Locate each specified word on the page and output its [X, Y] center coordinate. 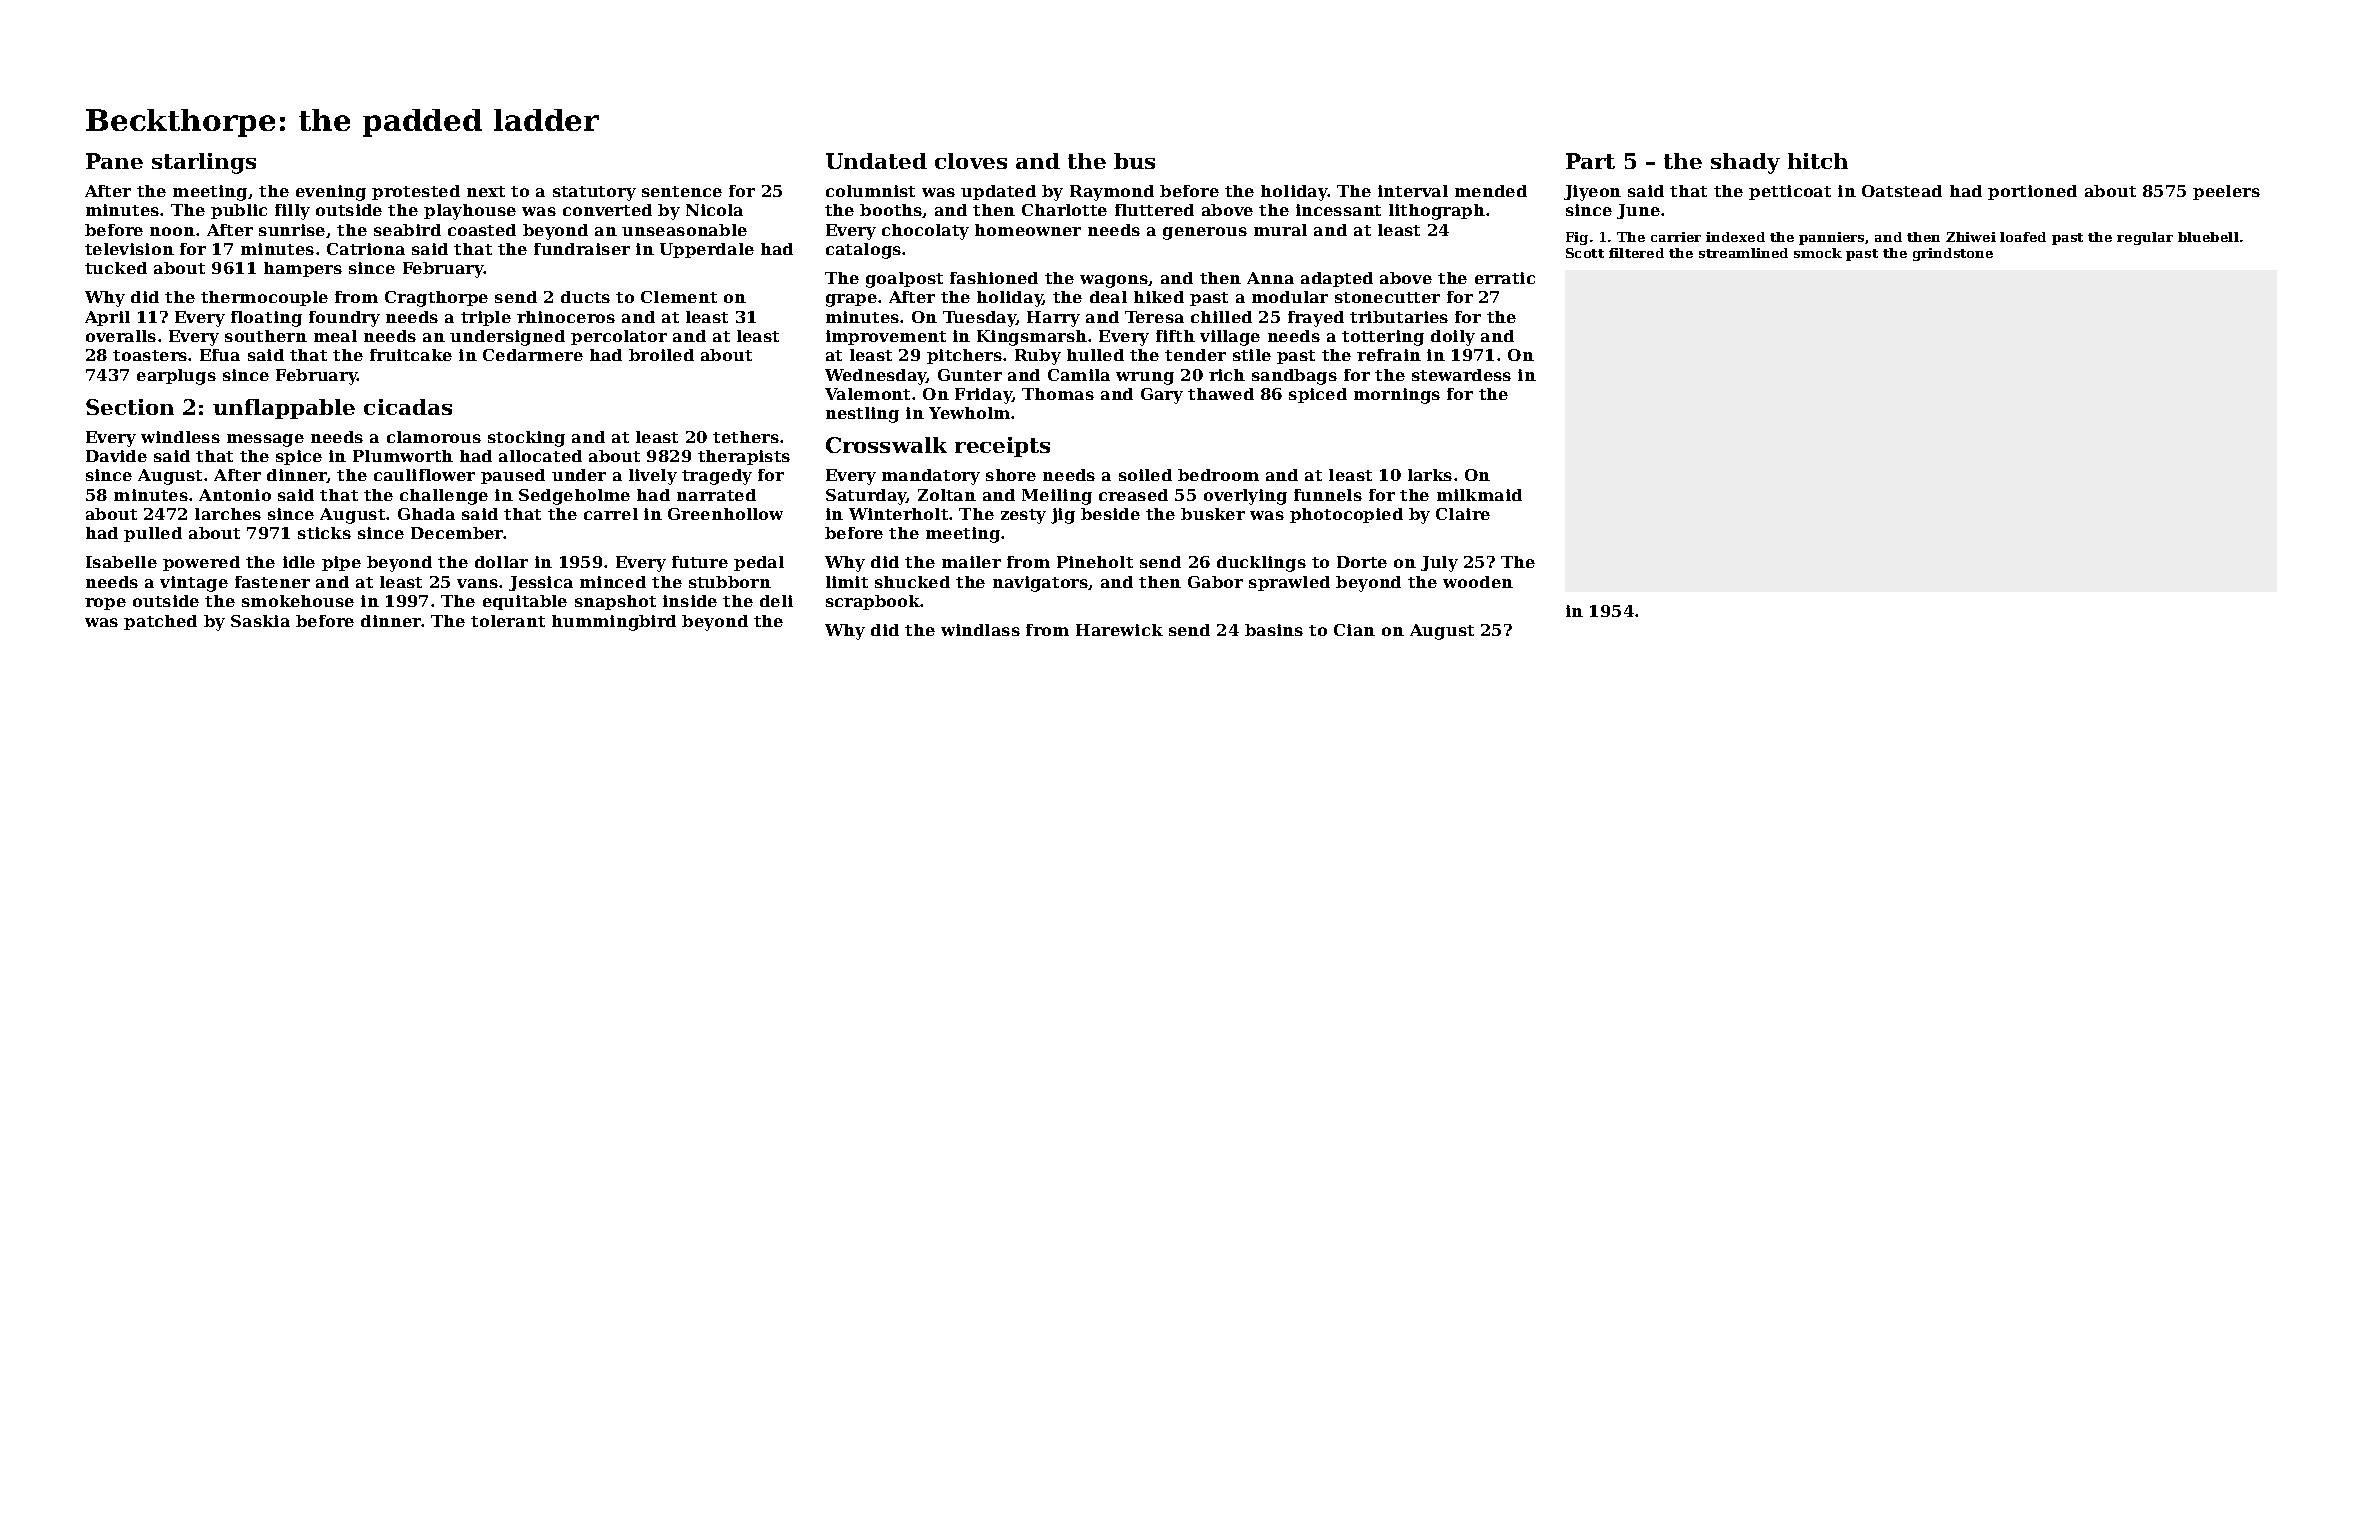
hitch [1818, 161]
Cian [1354, 630]
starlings [204, 163]
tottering [1383, 338]
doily [1453, 338]
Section [130, 407]
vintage [194, 584]
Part [1590, 161]
